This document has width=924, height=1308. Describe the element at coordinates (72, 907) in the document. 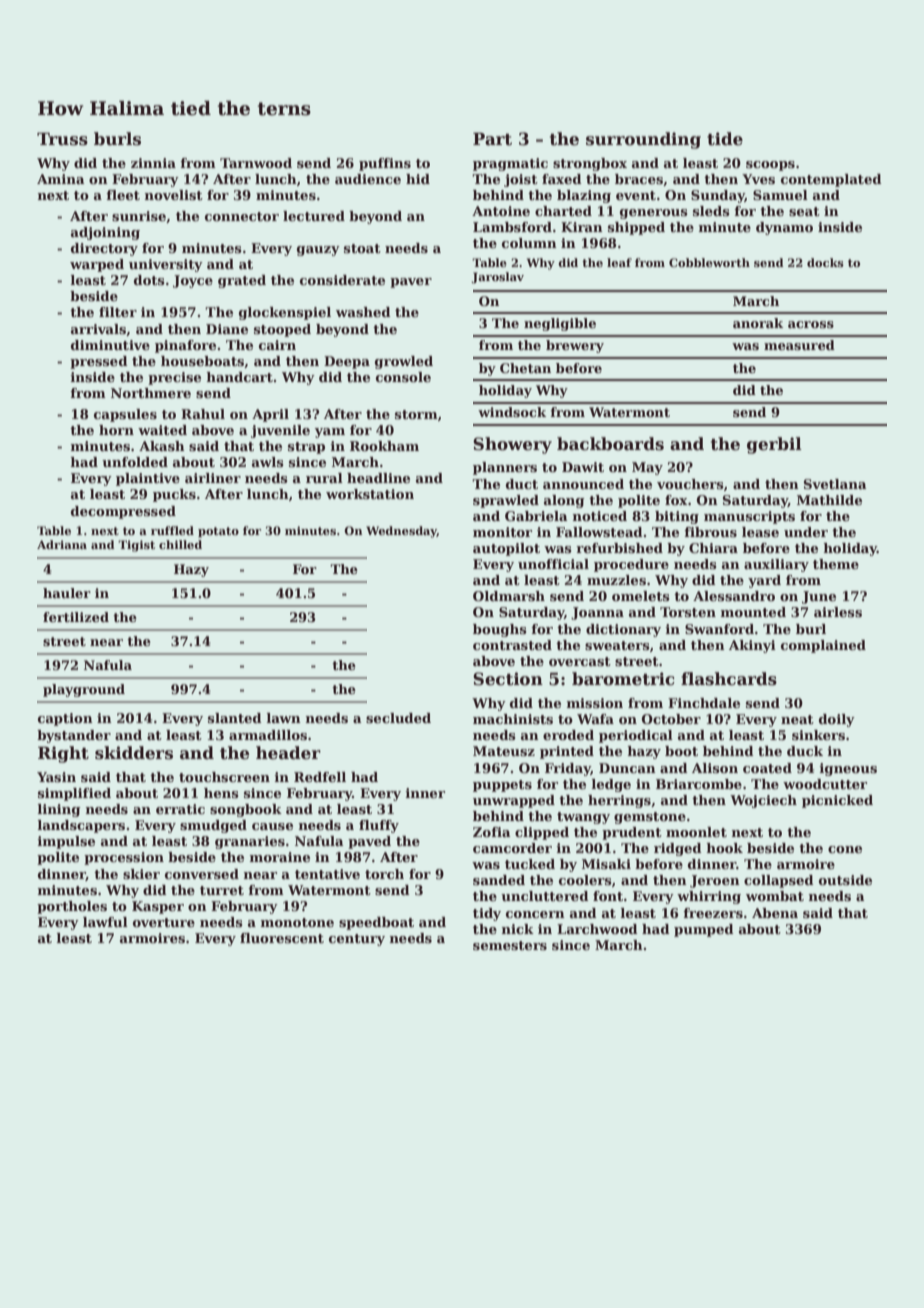

I see `portholes` at that location.
